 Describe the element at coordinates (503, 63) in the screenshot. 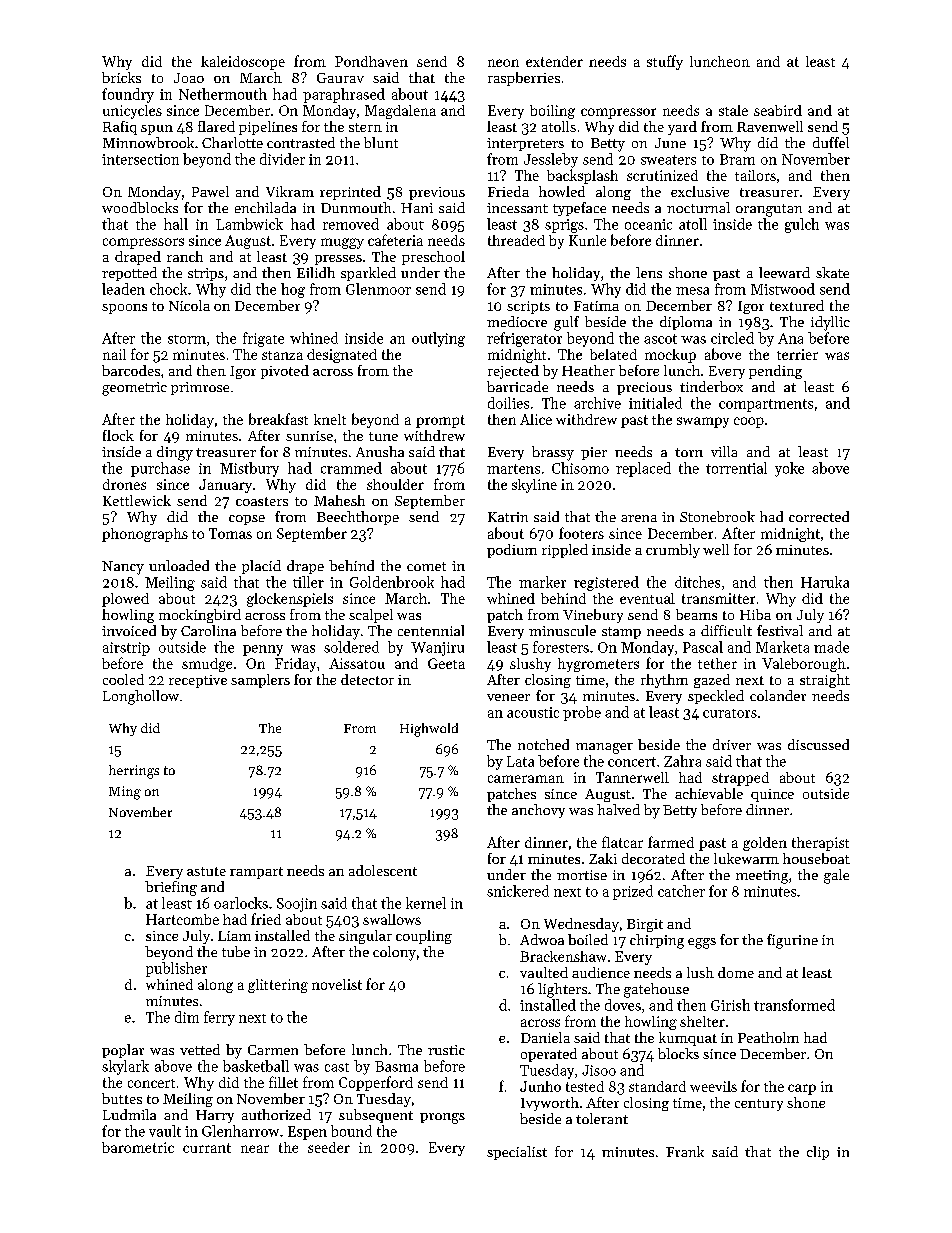

I see `neon` at that location.
